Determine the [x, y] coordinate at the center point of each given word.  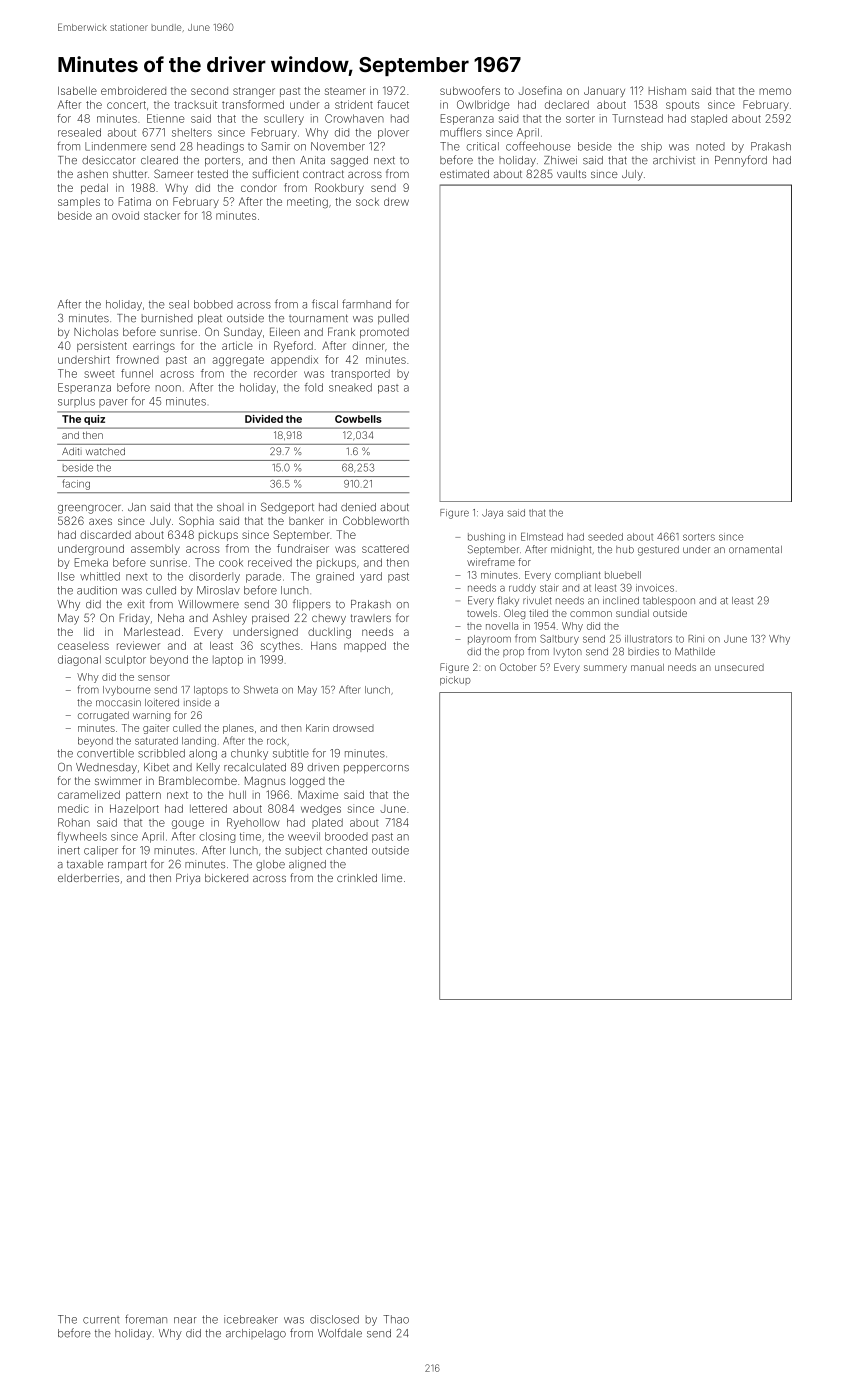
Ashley [230, 619]
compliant [578, 576]
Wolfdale [340, 1333]
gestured [658, 551]
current [101, 1320]
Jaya [492, 514]
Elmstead [542, 537]
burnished [167, 318]
